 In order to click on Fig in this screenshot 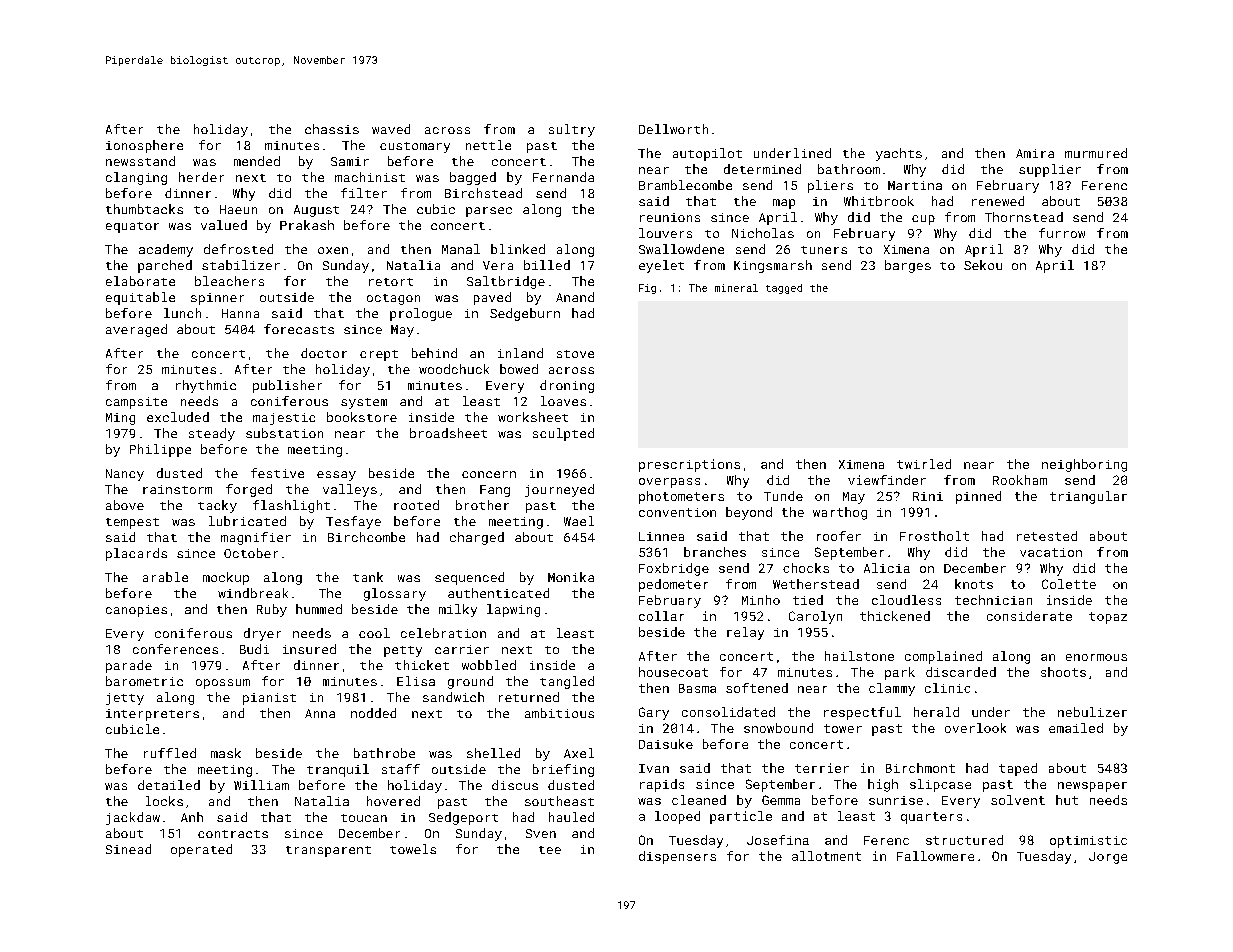, I will do `click(647, 289)`.
